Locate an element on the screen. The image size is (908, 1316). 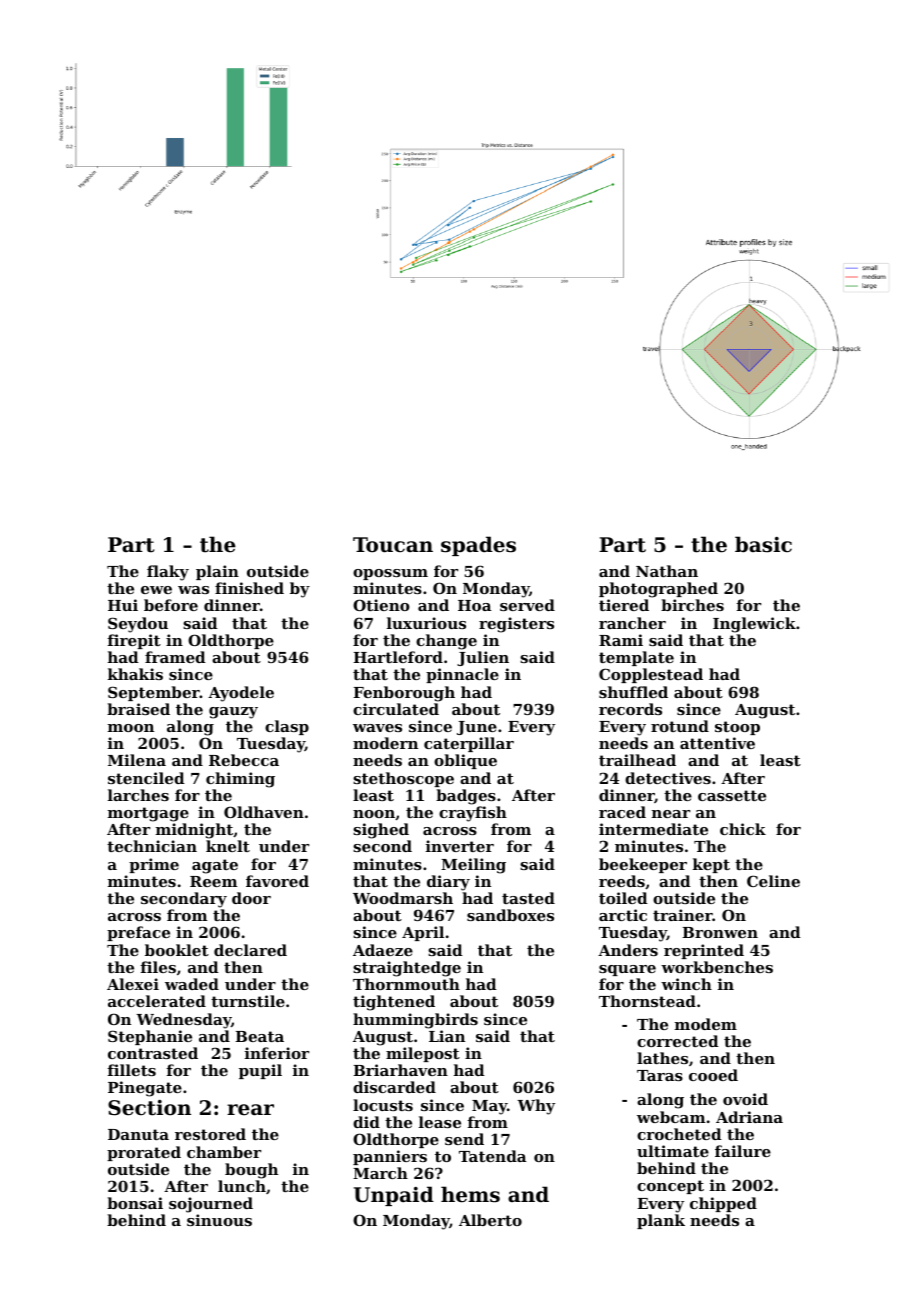
knelt is located at coordinates (228, 846).
